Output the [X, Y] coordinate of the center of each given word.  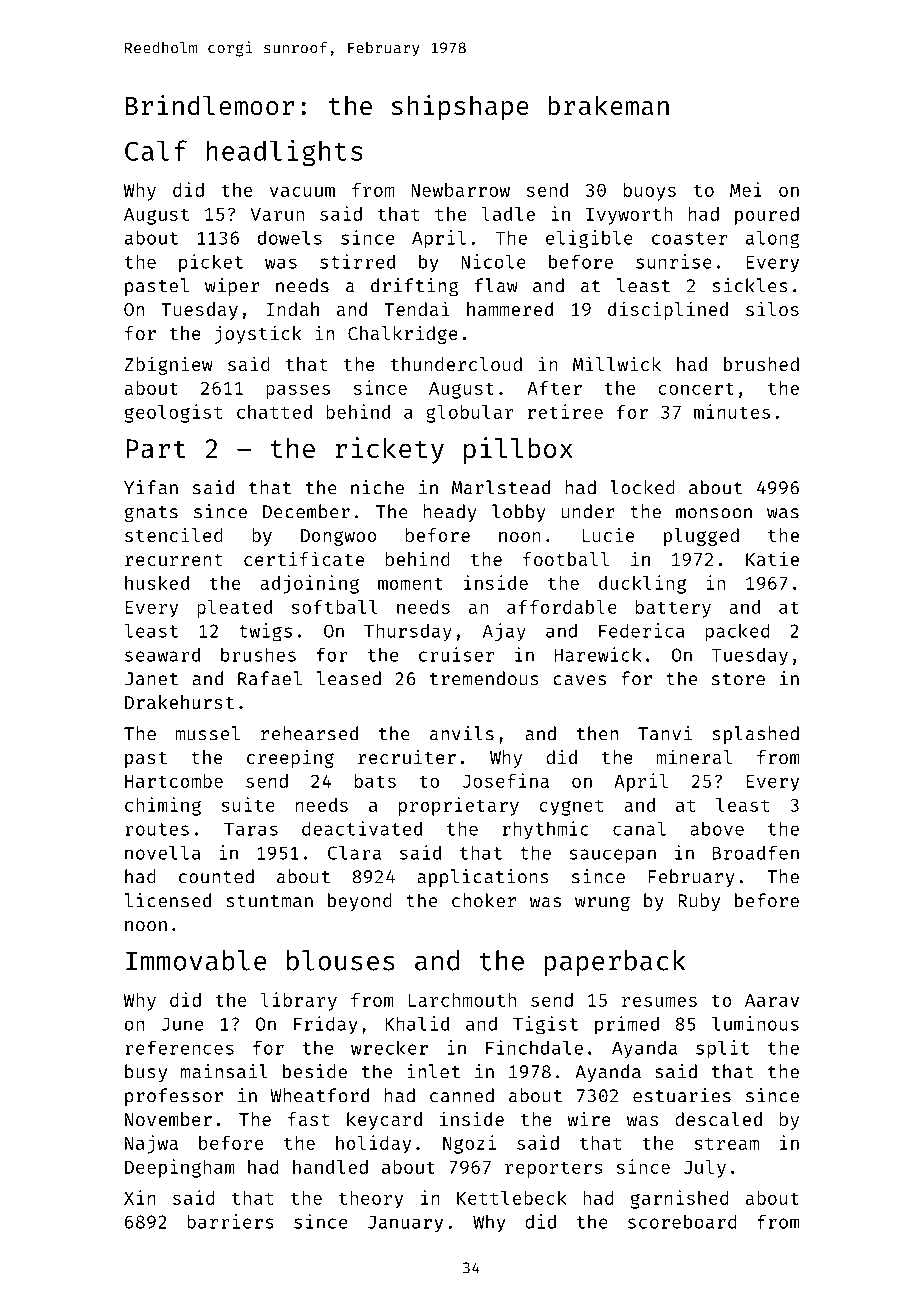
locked [642, 487]
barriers [230, 1221]
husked [157, 583]
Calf [156, 150]
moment [410, 583]
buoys [650, 192]
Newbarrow [460, 190]
